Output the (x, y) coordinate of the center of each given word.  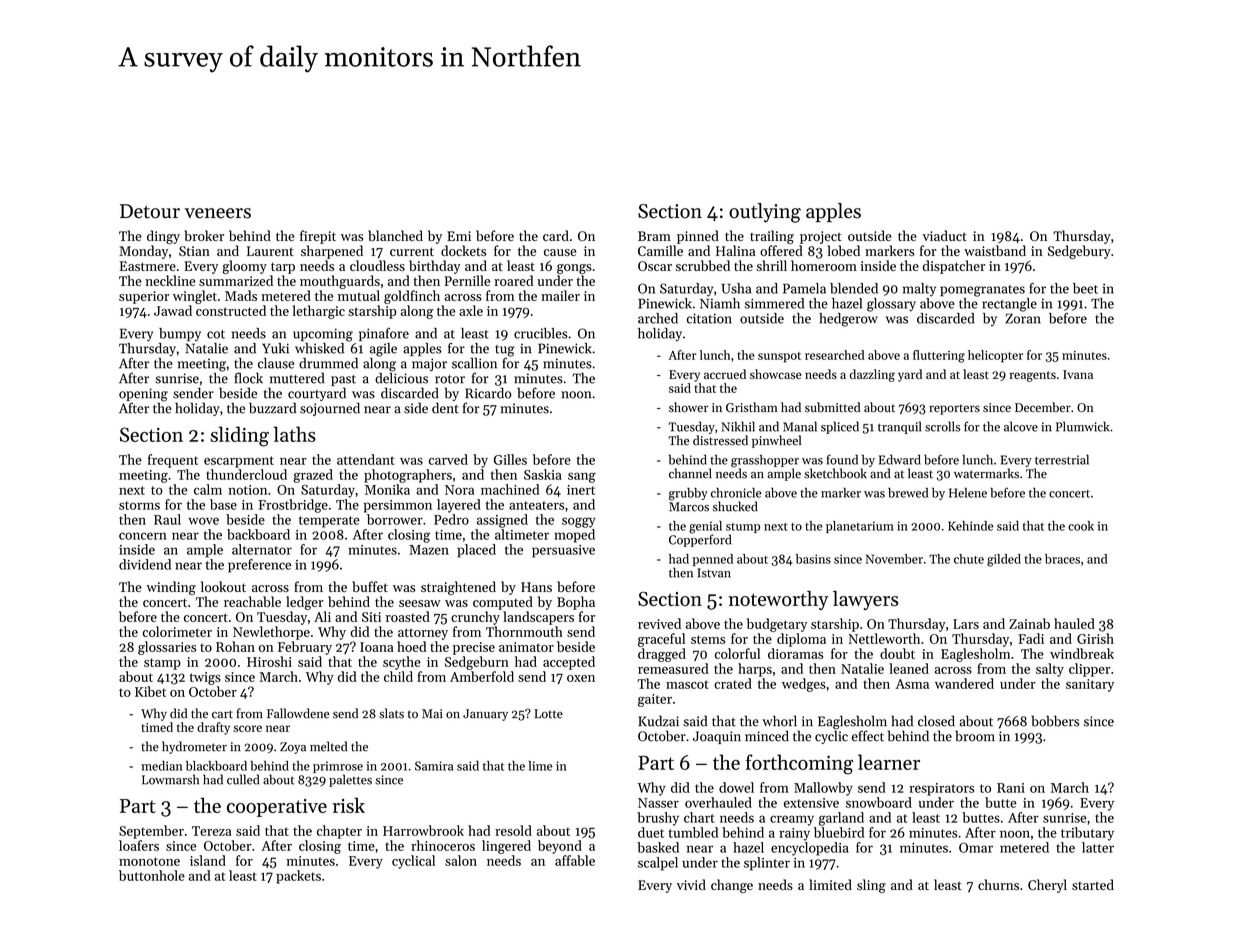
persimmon (397, 506)
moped (574, 536)
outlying (765, 213)
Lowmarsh (170, 779)
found (842, 459)
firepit (318, 237)
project (821, 237)
